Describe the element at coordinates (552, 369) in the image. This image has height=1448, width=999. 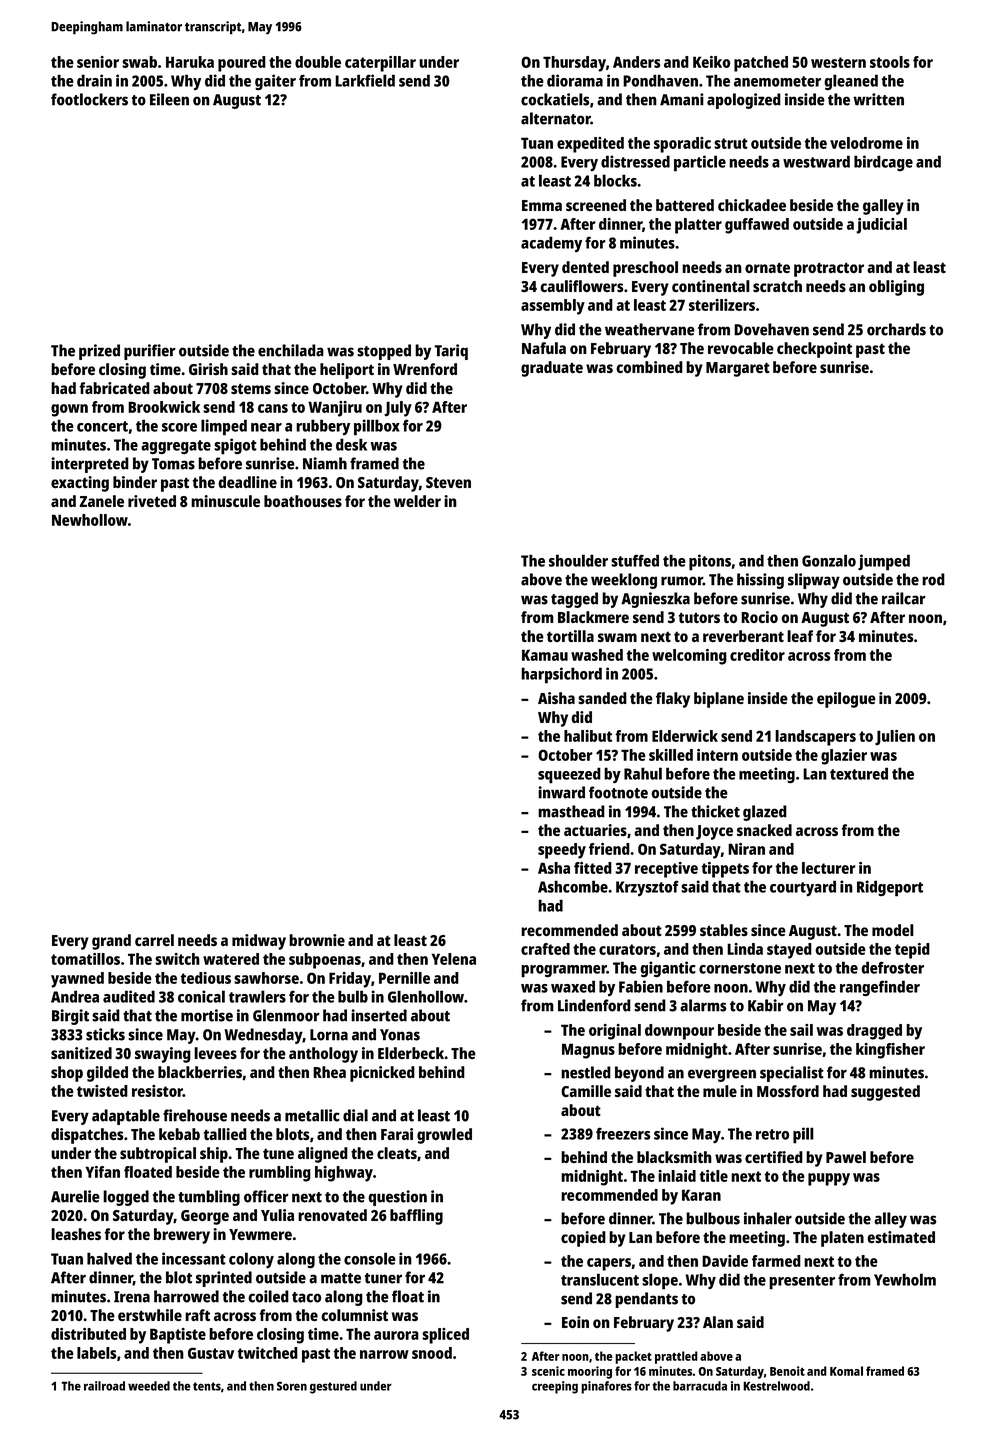
I see `graduate` at that location.
